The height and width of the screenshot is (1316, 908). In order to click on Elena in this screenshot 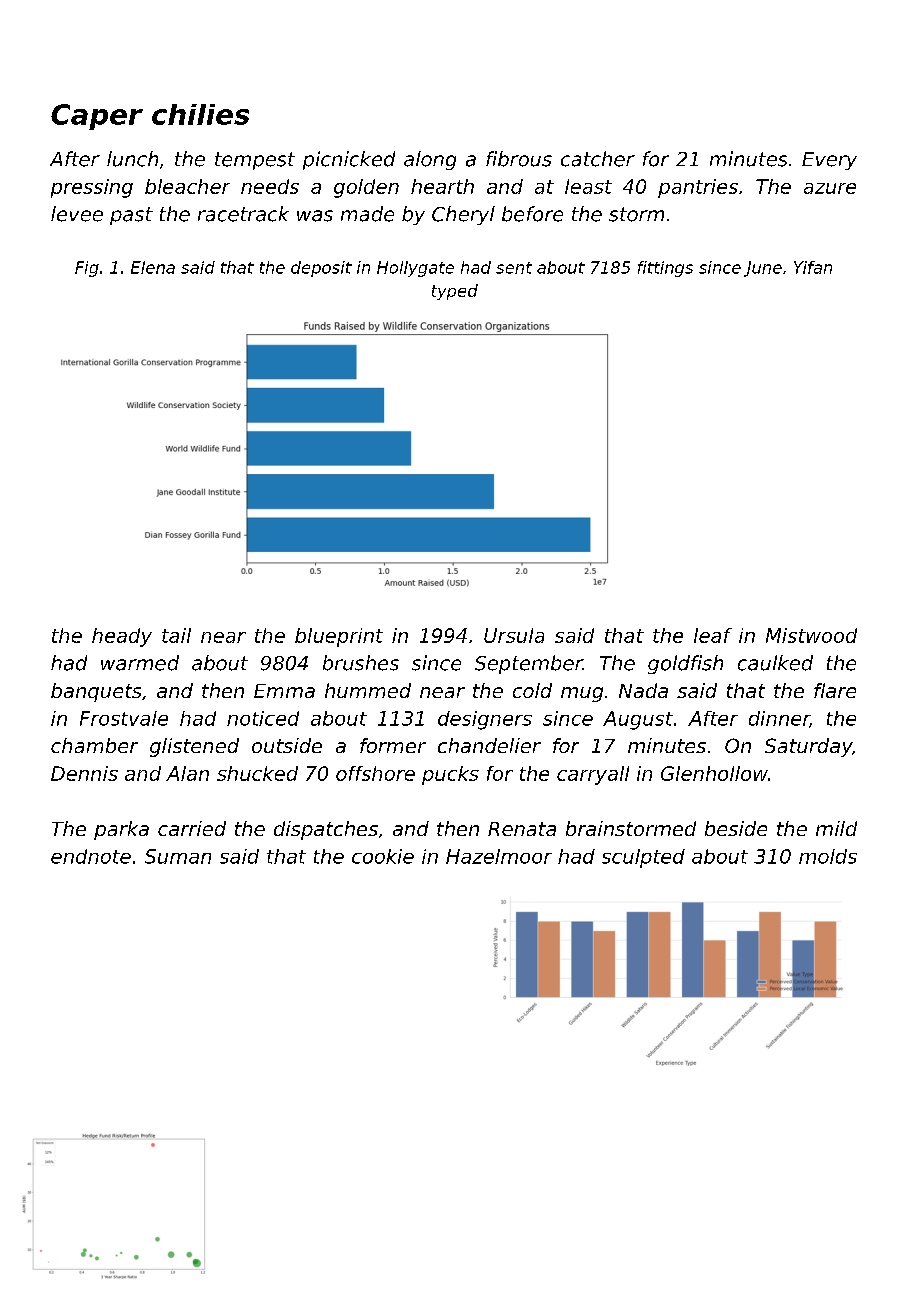, I will do `click(153, 267)`.
